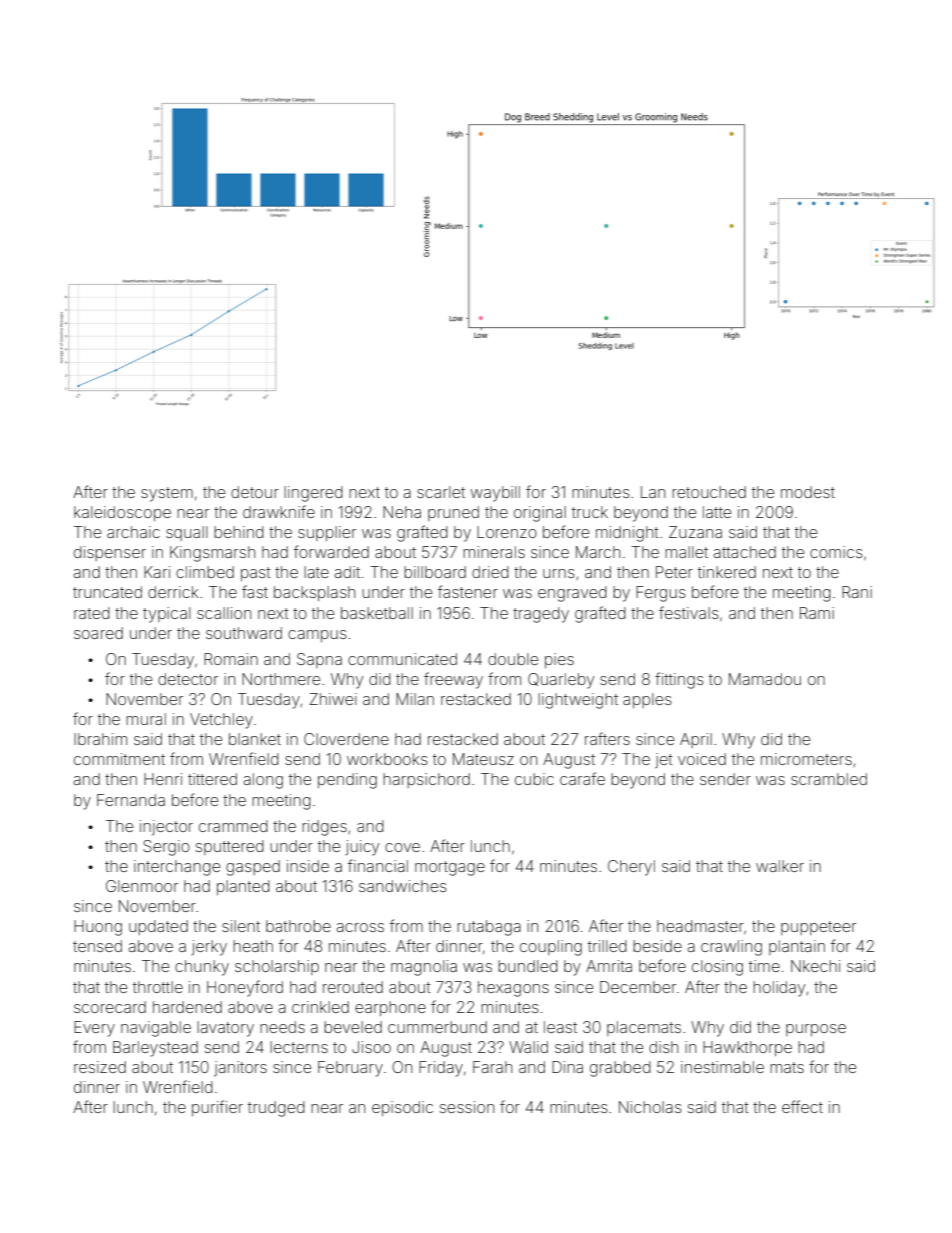  Describe the element at coordinates (765, 679) in the screenshot. I see `Mamadou` at that location.
